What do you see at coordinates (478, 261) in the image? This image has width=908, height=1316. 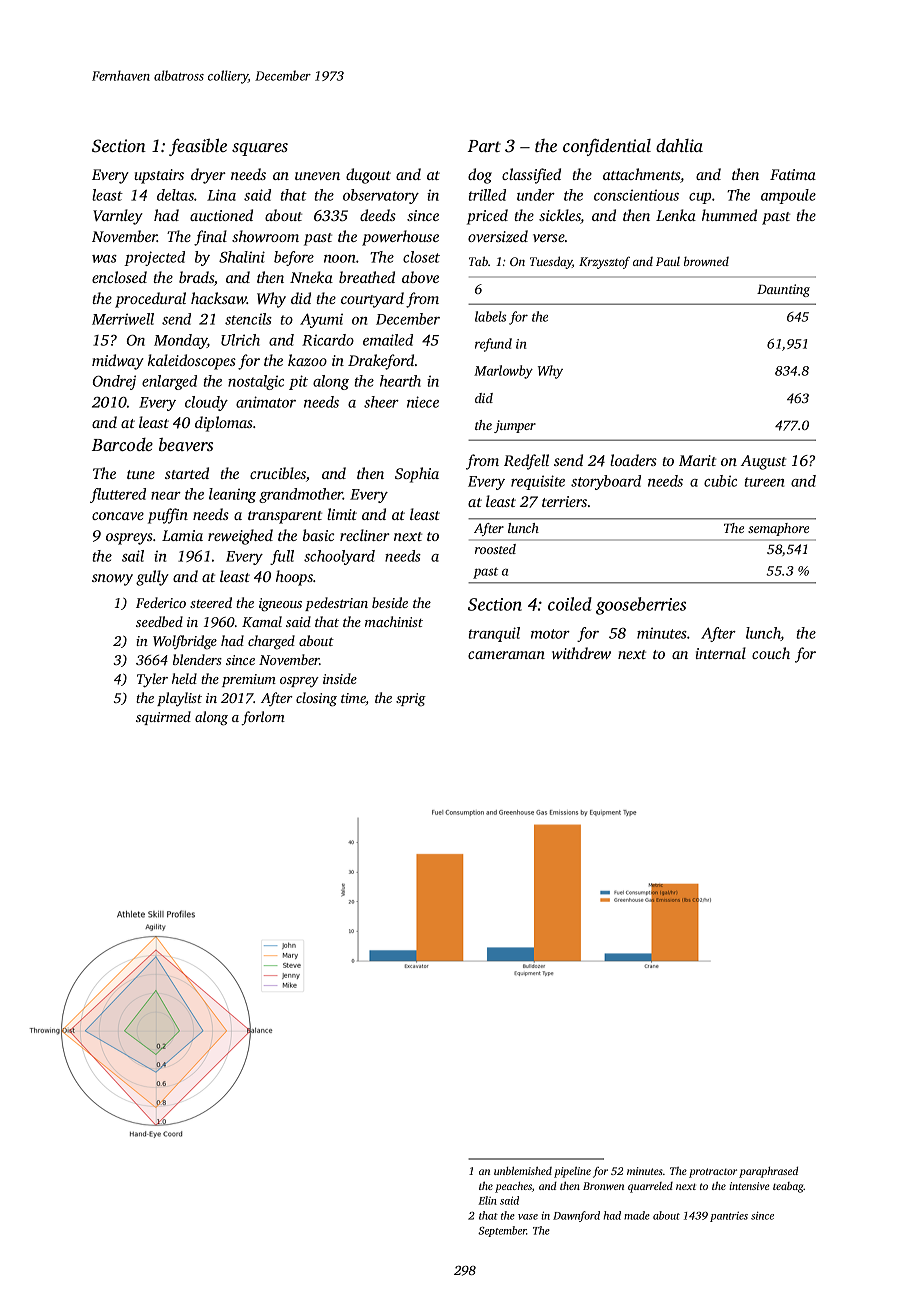 I see `Tab` at bounding box center [478, 261].
